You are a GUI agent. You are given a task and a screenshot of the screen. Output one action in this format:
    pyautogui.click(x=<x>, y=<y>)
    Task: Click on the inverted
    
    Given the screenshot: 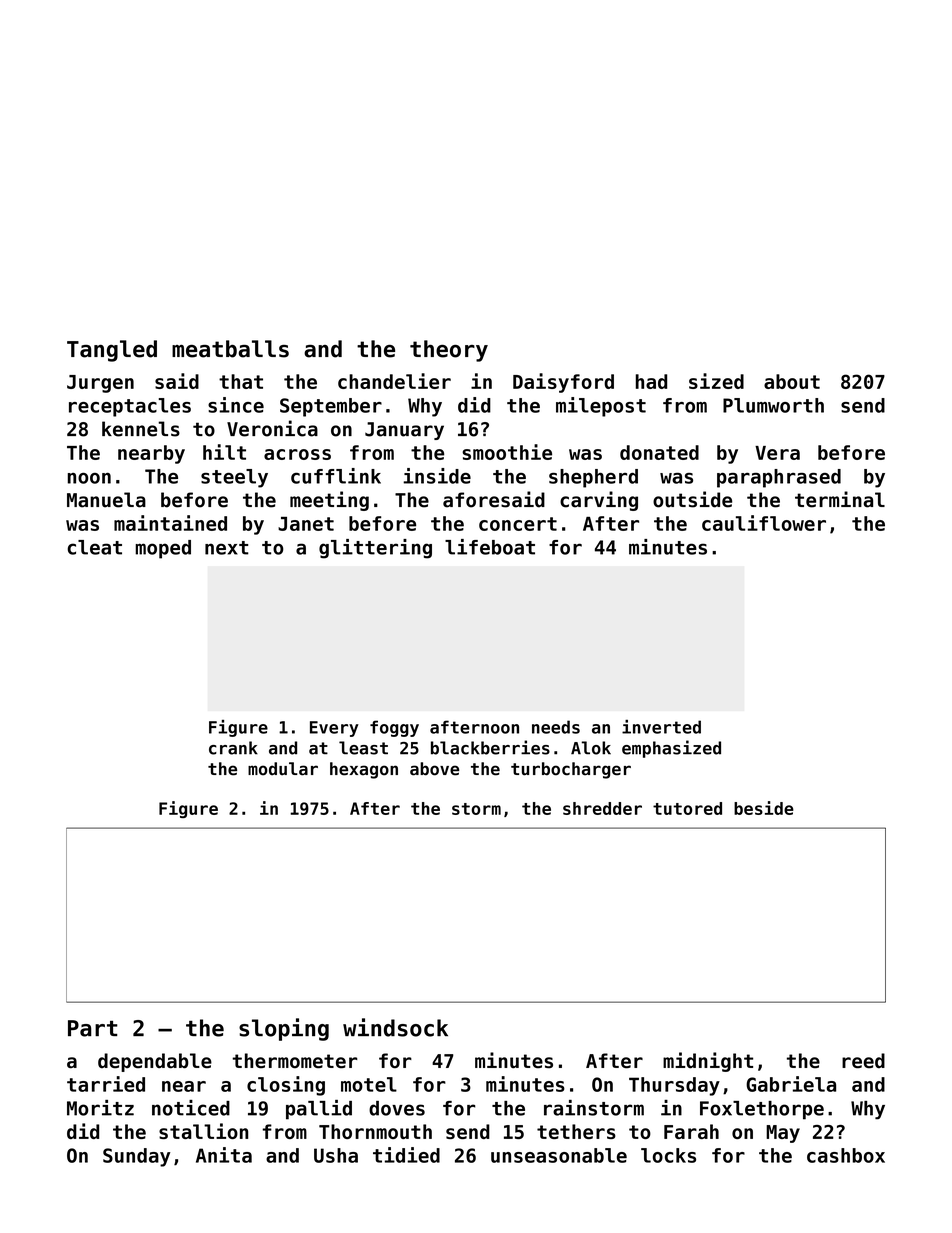 What is the action you would take?
    pyautogui.click(x=661, y=727)
